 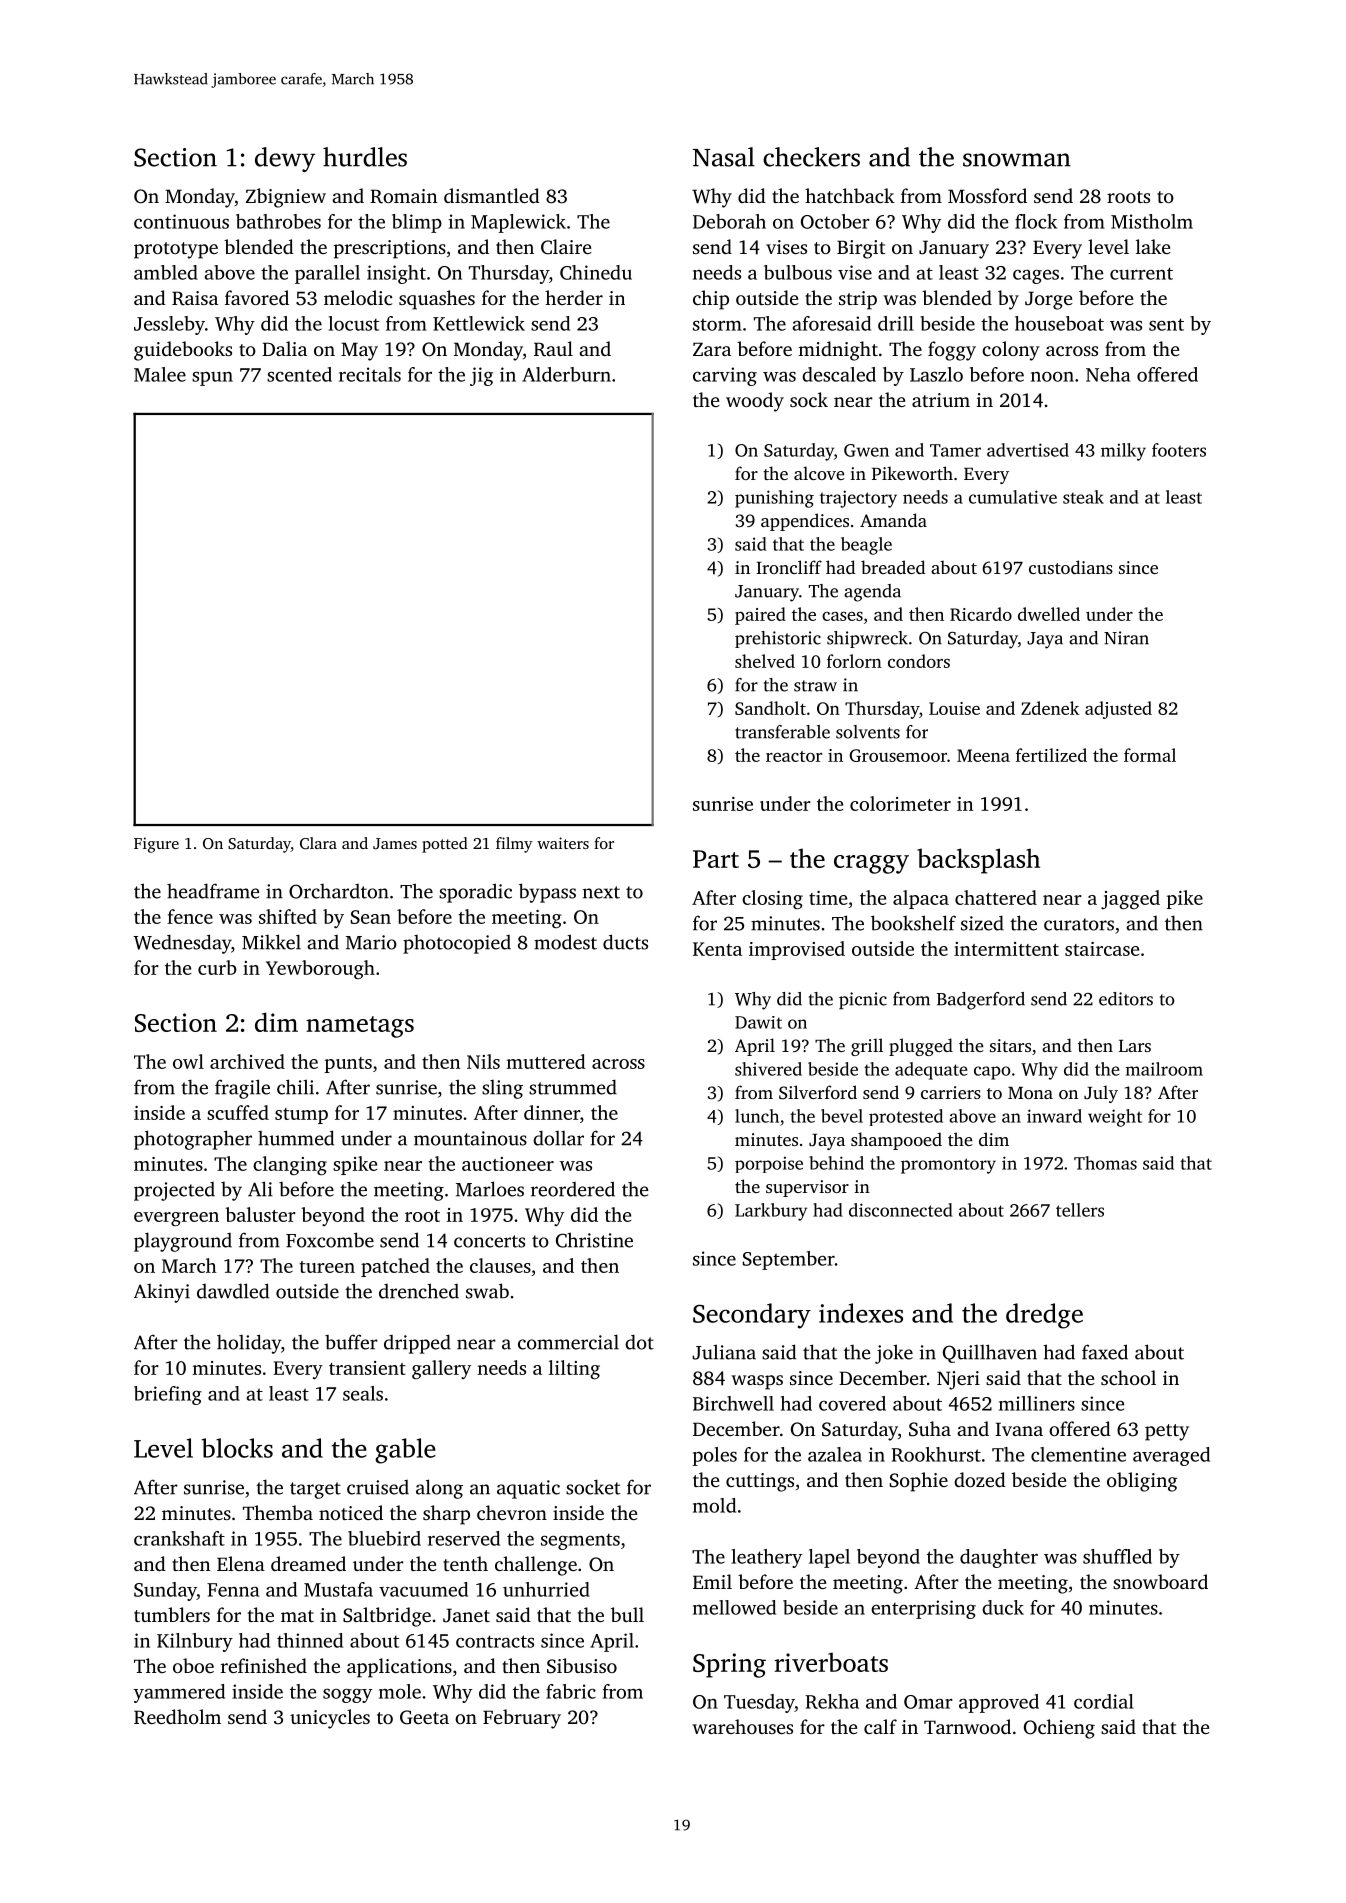 What do you see at coordinates (1071, 567) in the screenshot?
I see `custodians` at bounding box center [1071, 567].
